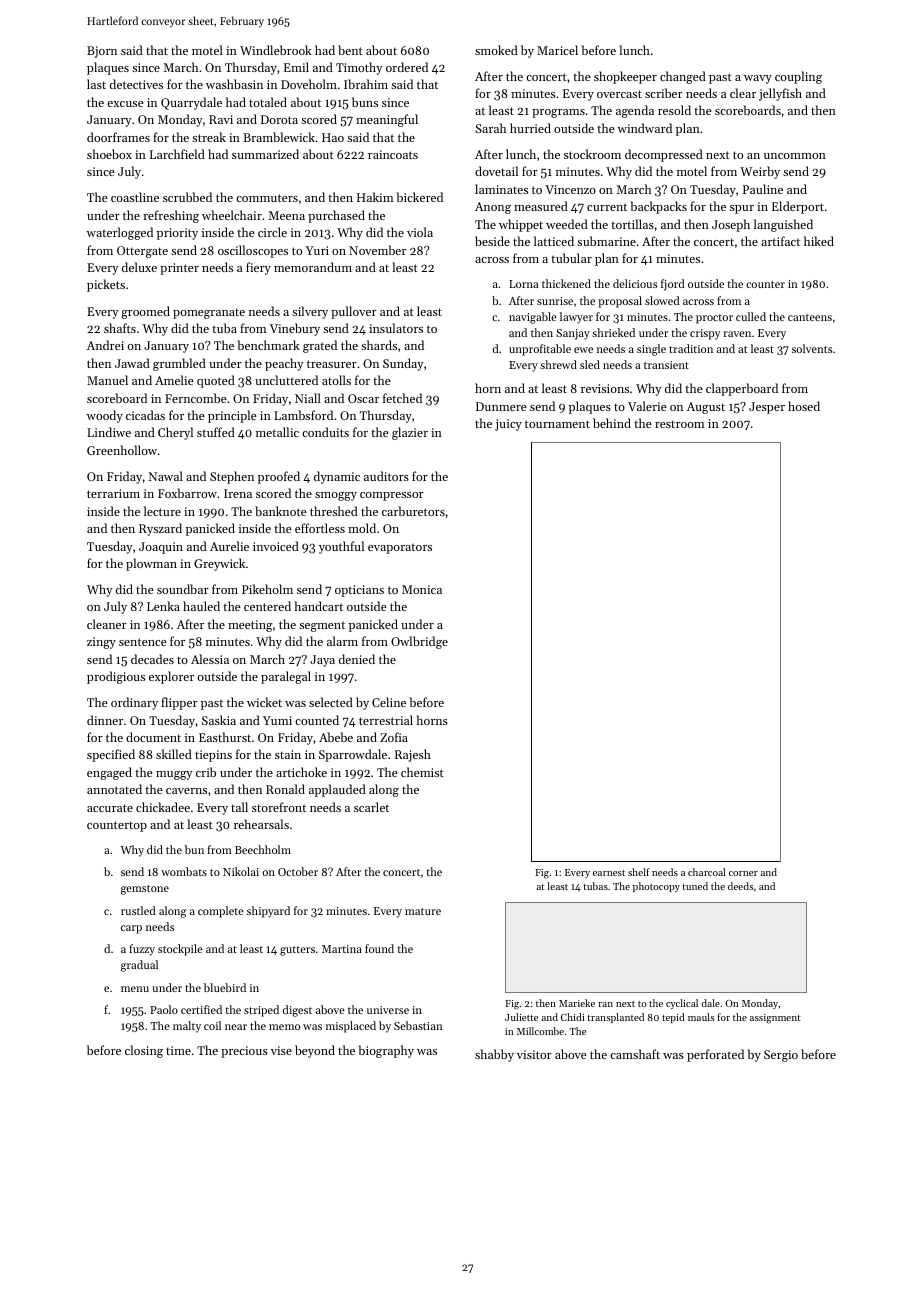  I want to click on deeds, so click(740, 886).
